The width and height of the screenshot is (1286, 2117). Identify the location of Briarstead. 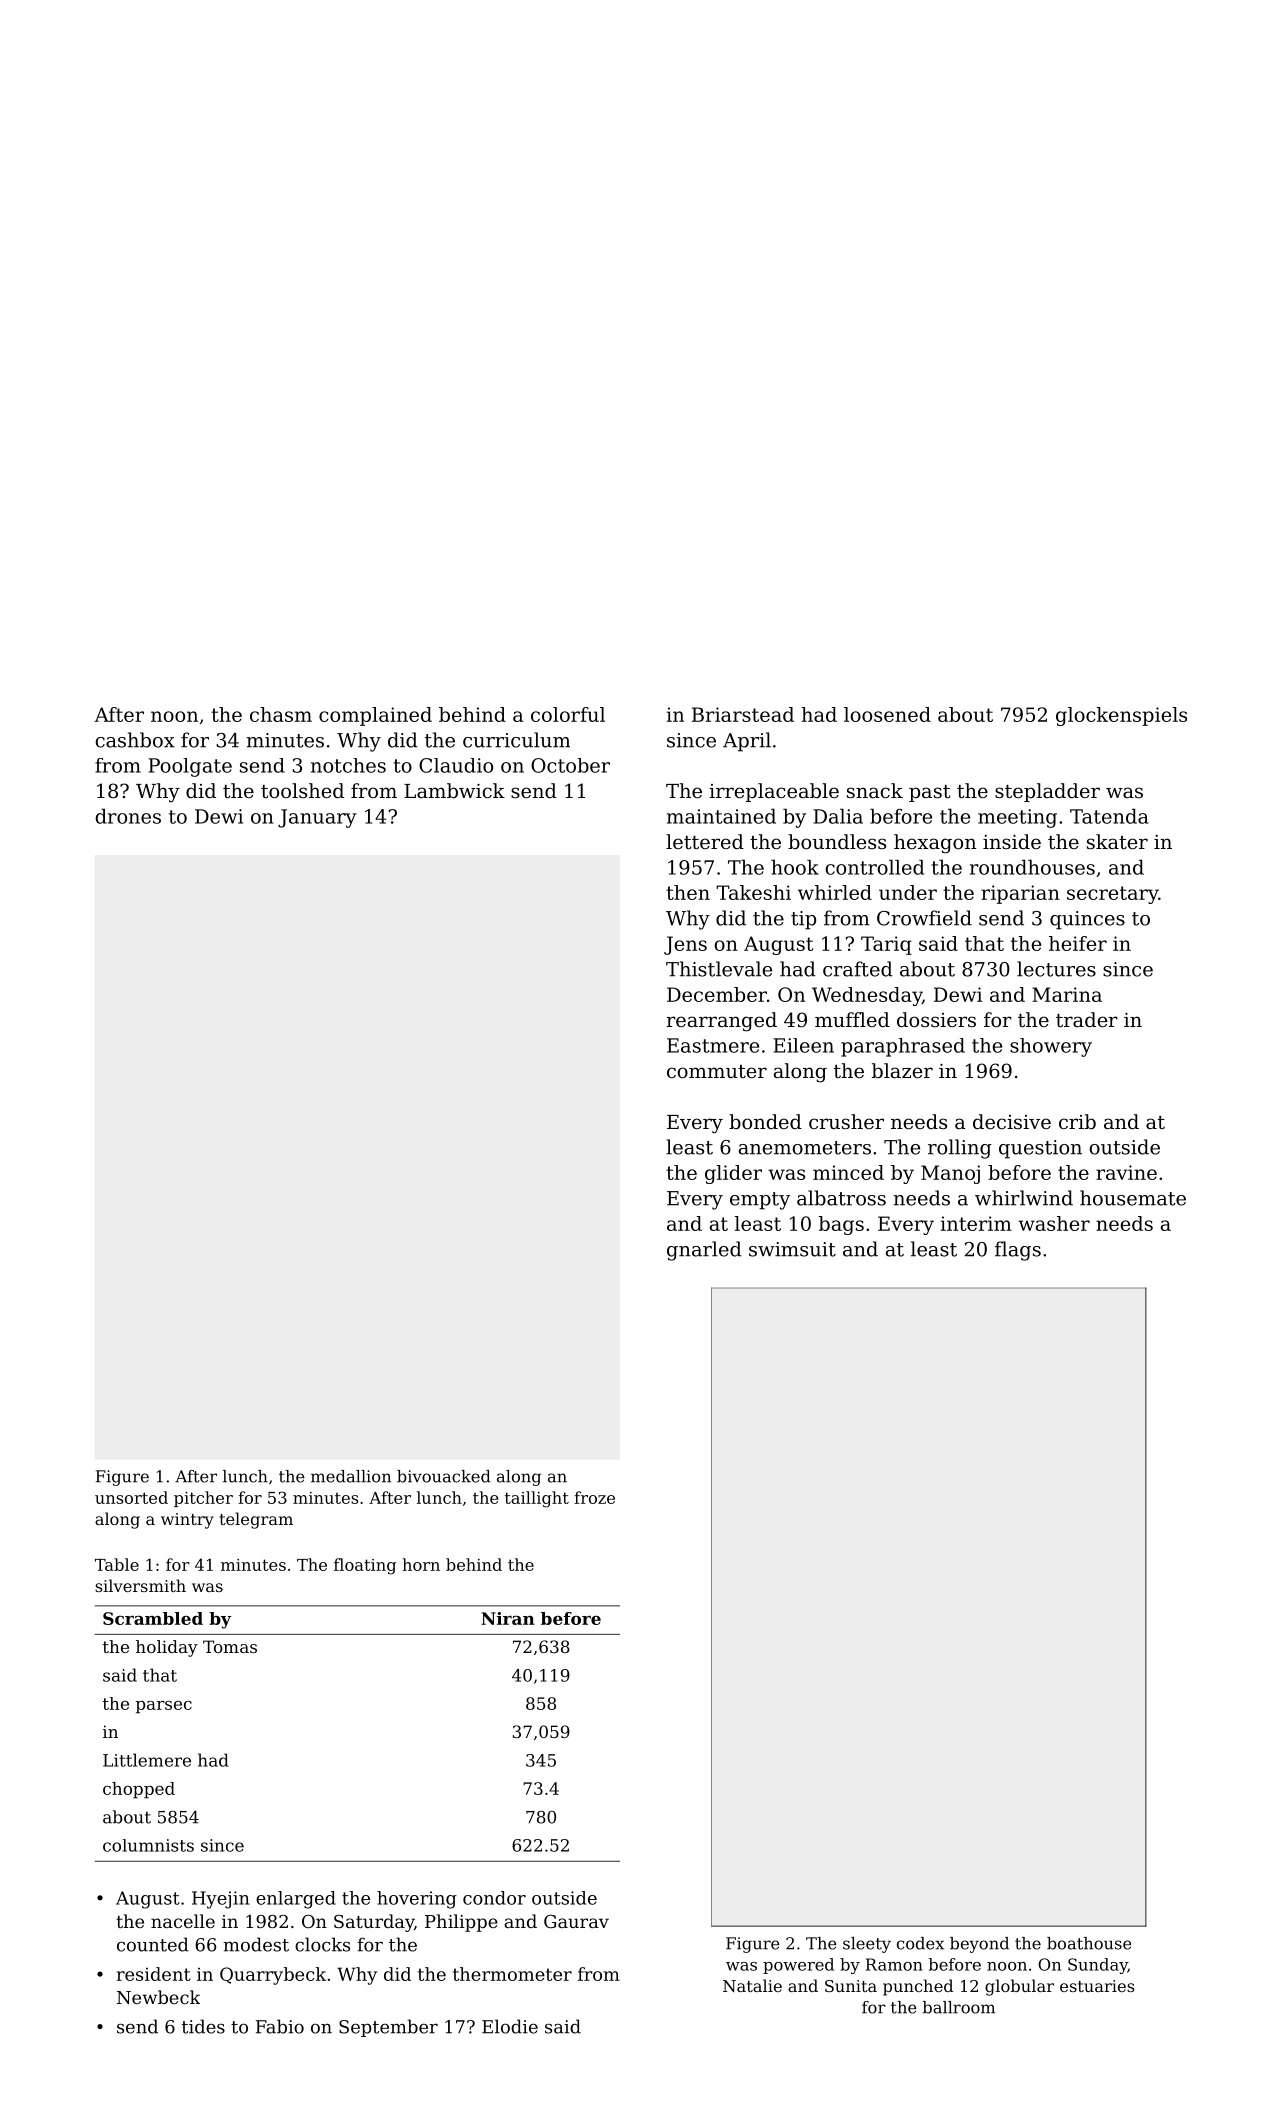
(743, 714).
